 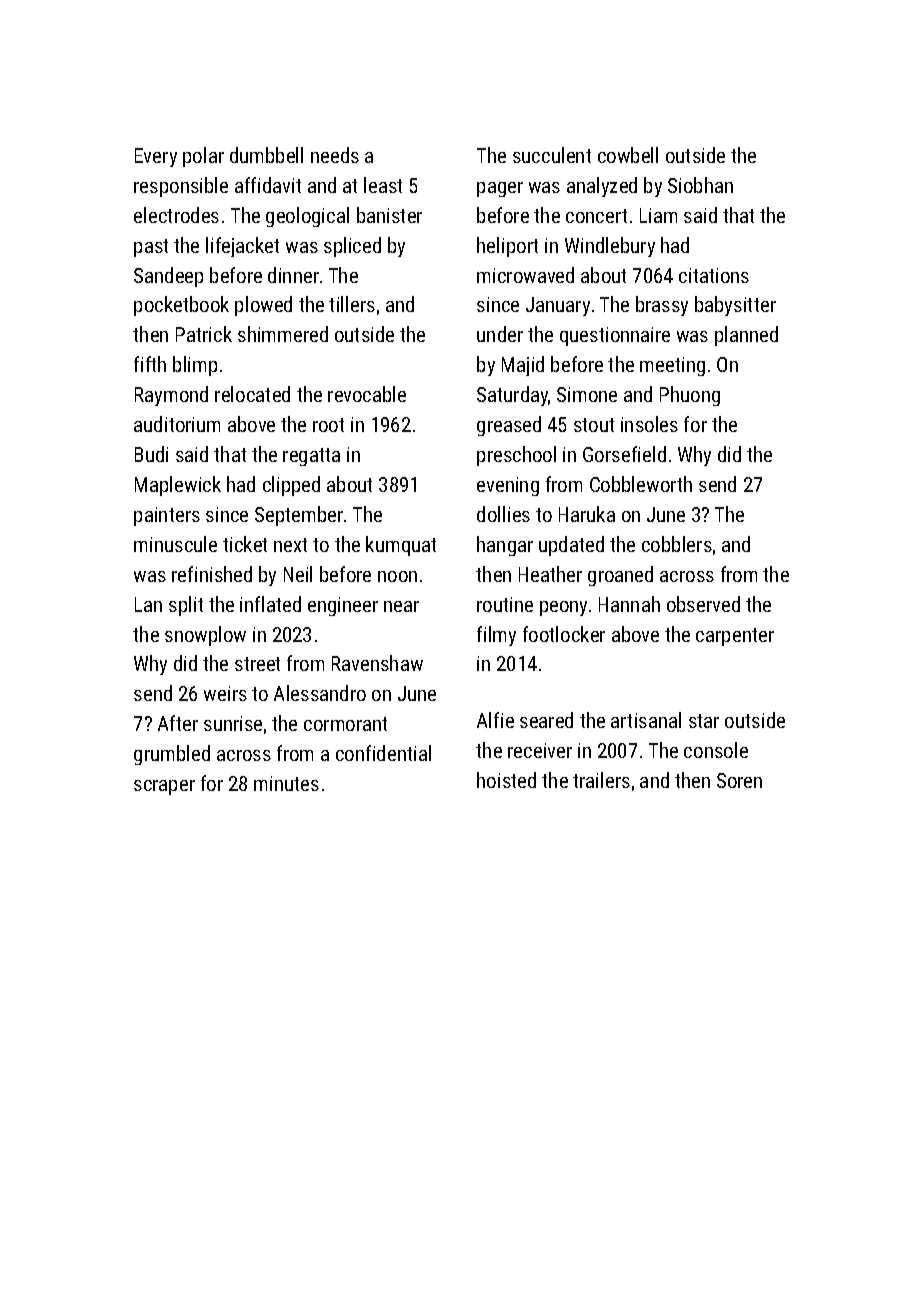 I want to click on Phuong, so click(x=690, y=396).
